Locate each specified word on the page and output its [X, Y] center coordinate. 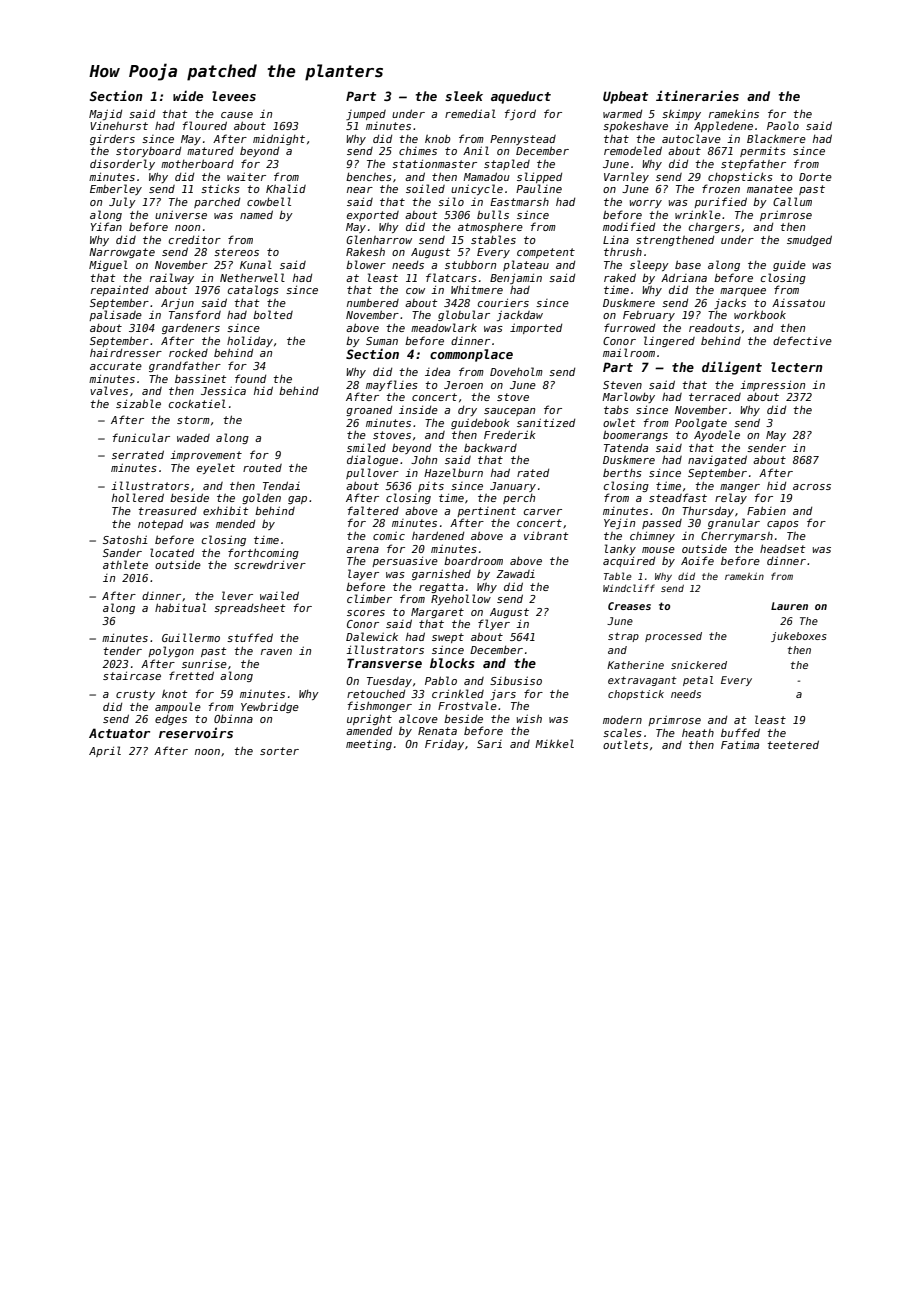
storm [193, 420]
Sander [122, 552]
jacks [730, 303]
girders [112, 139]
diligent [732, 368]
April [105, 751]
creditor [195, 239]
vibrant [546, 535]
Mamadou [486, 176]
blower [366, 264]
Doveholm [516, 371]
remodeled [633, 150]
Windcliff [629, 588]
